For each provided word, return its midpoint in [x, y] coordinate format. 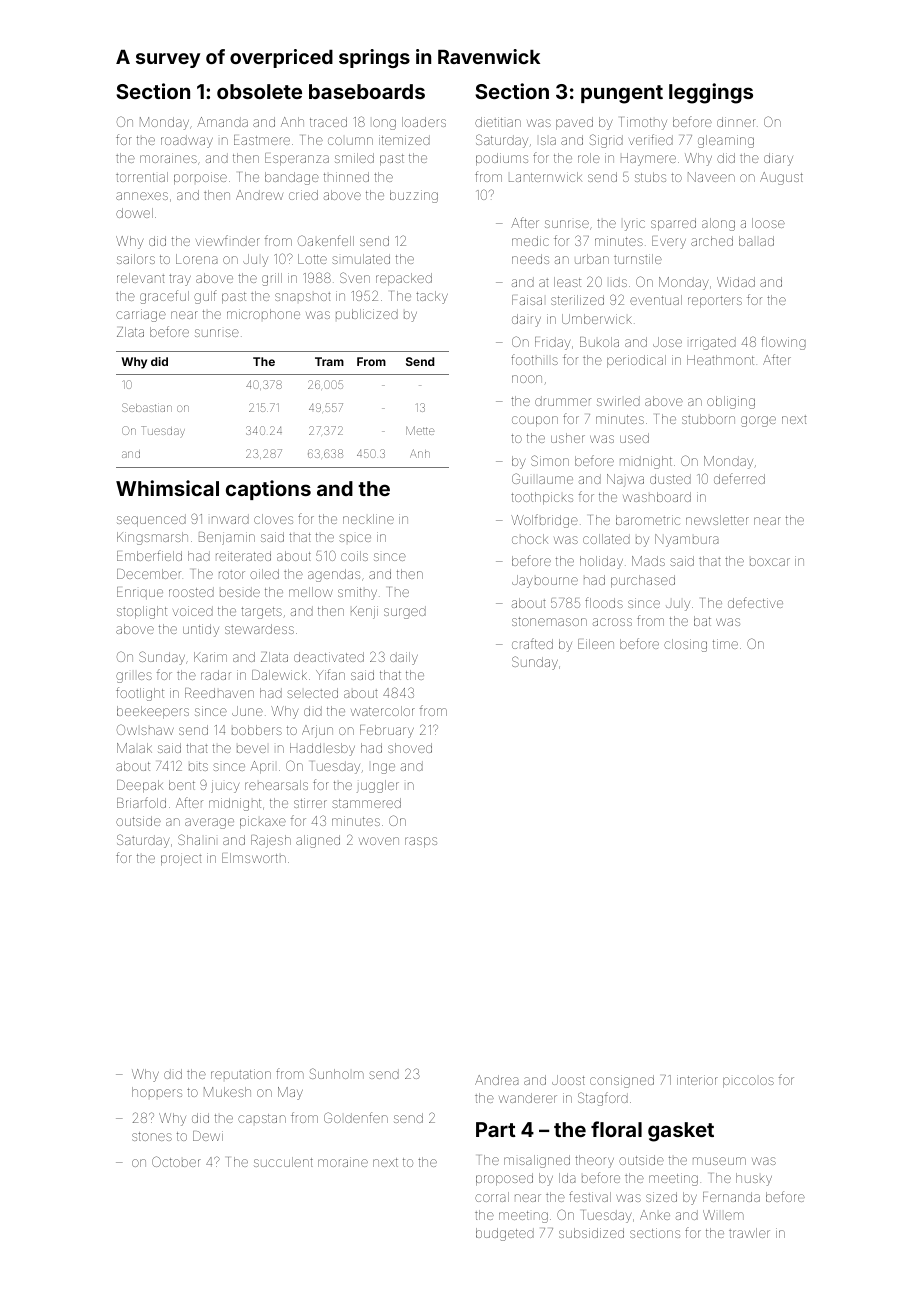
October [176, 1161]
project [181, 859]
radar [216, 675]
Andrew [259, 195]
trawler [749, 1233]
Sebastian [147, 407]
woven [379, 841]
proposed [504, 1179]
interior [697, 1080]
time [725, 644]
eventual [656, 300]
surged [405, 612]
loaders [424, 122]
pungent [622, 94]
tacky [432, 297]
